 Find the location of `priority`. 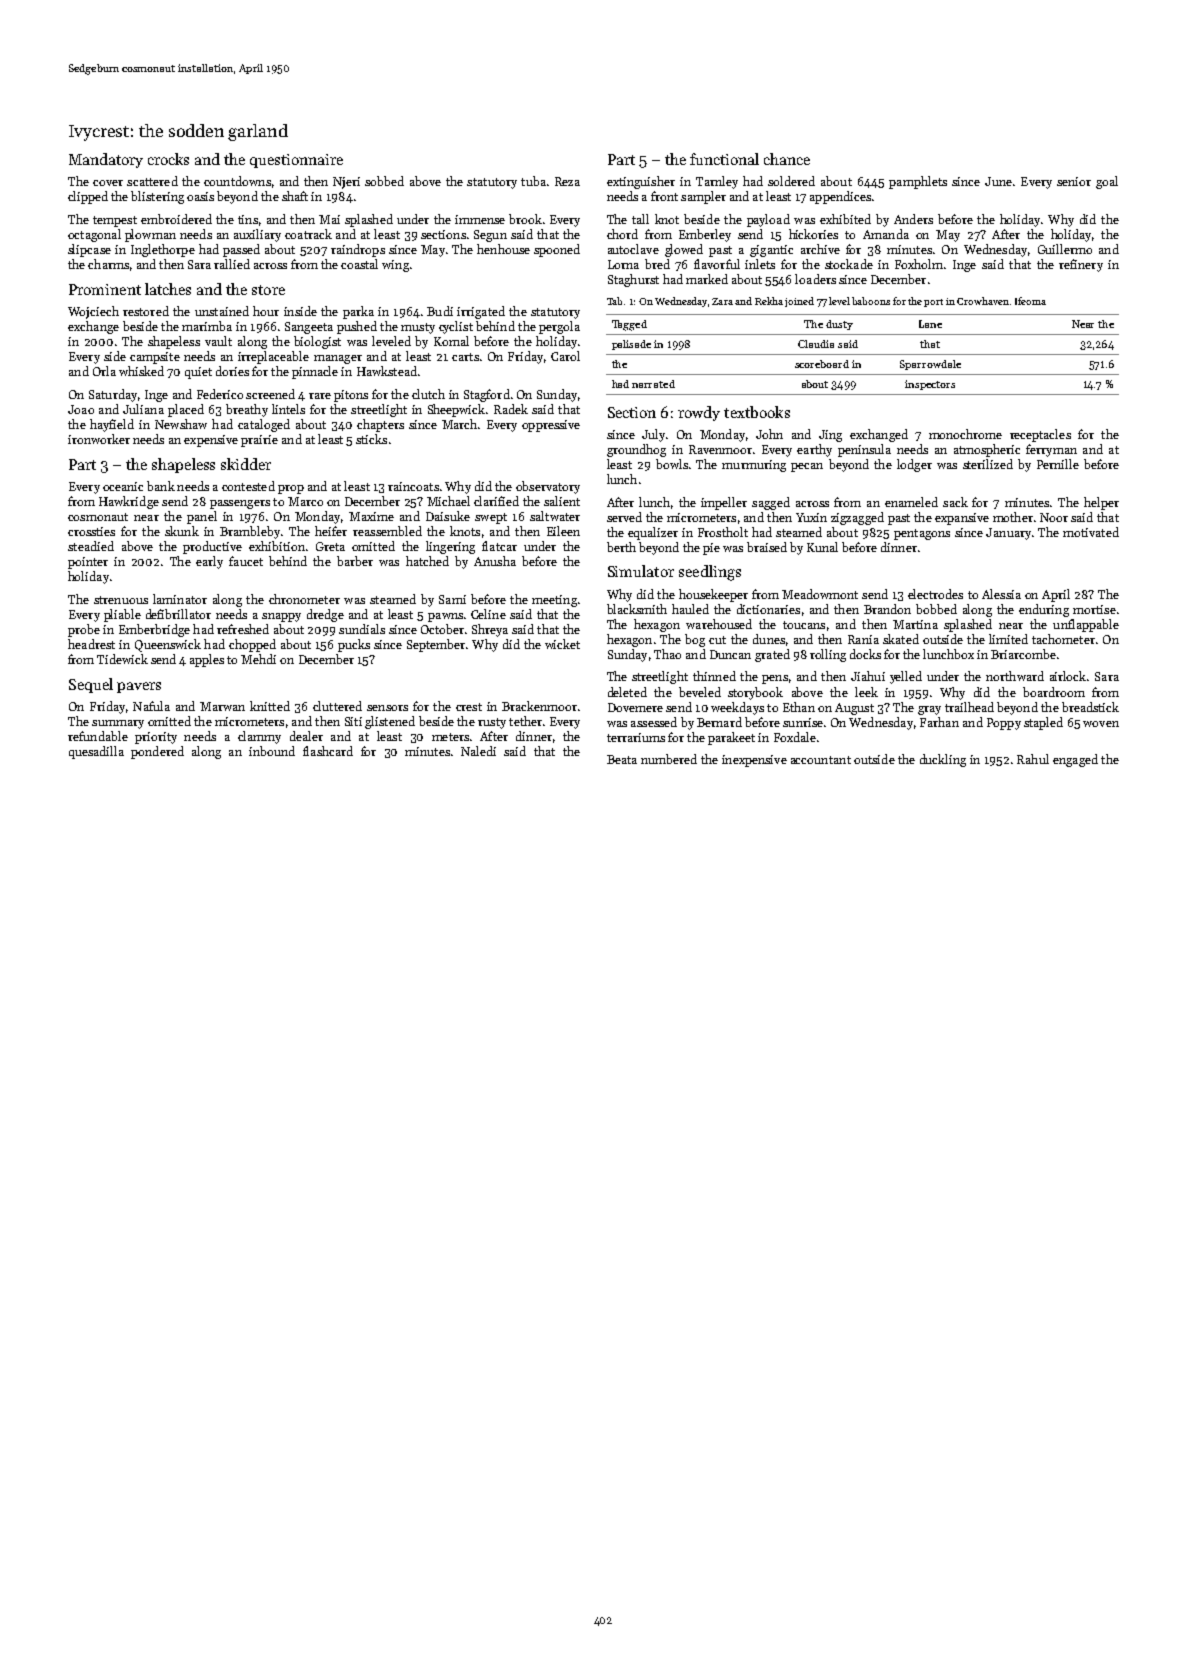

priority is located at coordinates (156, 738).
